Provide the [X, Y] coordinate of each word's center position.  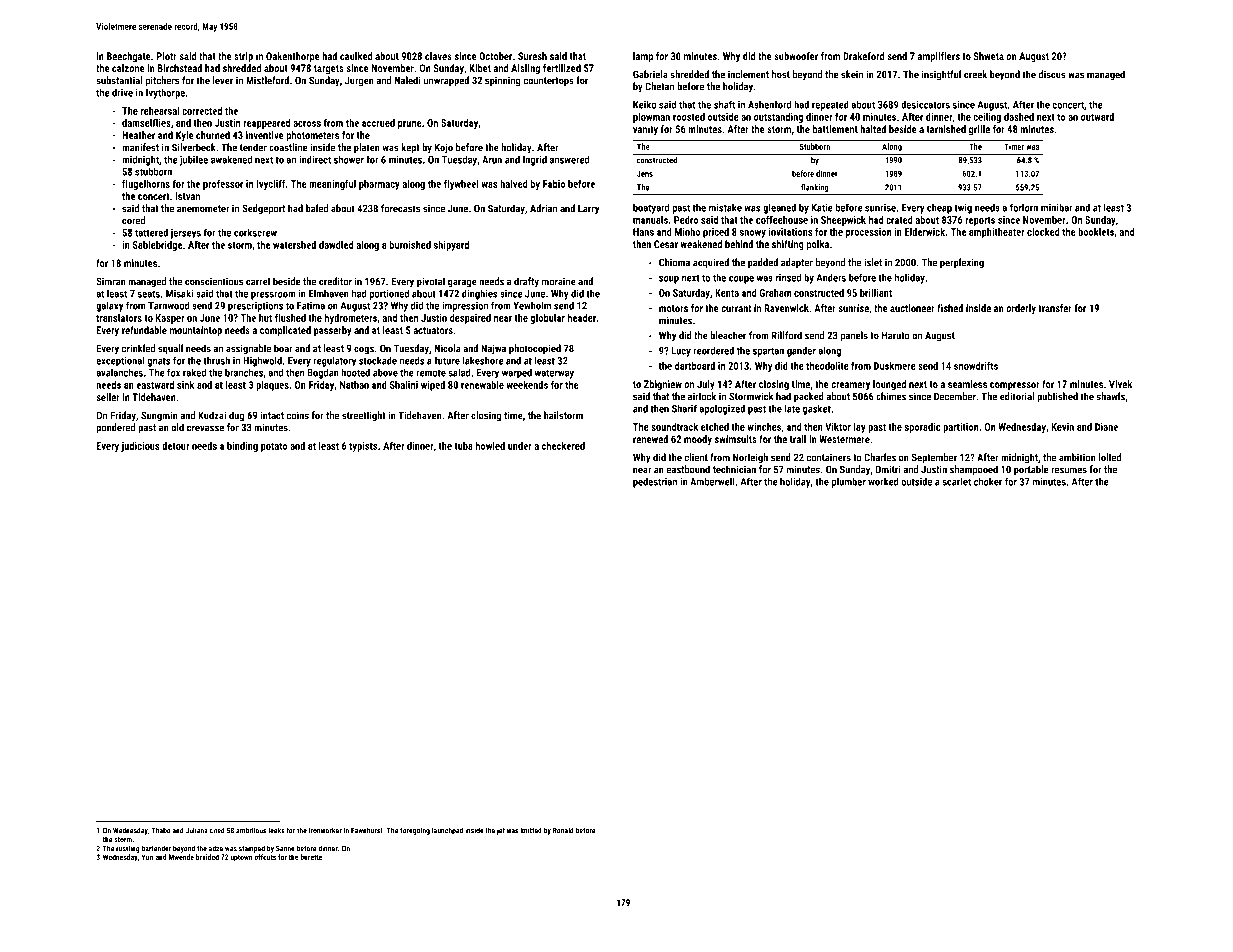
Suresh [532, 56]
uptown [241, 858]
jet [501, 831]
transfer [1055, 308]
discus [1052, 74]
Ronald [563, 830]
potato [274, 447]
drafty [526, 282]
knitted [531, 830]
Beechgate [129, 57]
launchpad [447, 831]
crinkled [138, 348]
